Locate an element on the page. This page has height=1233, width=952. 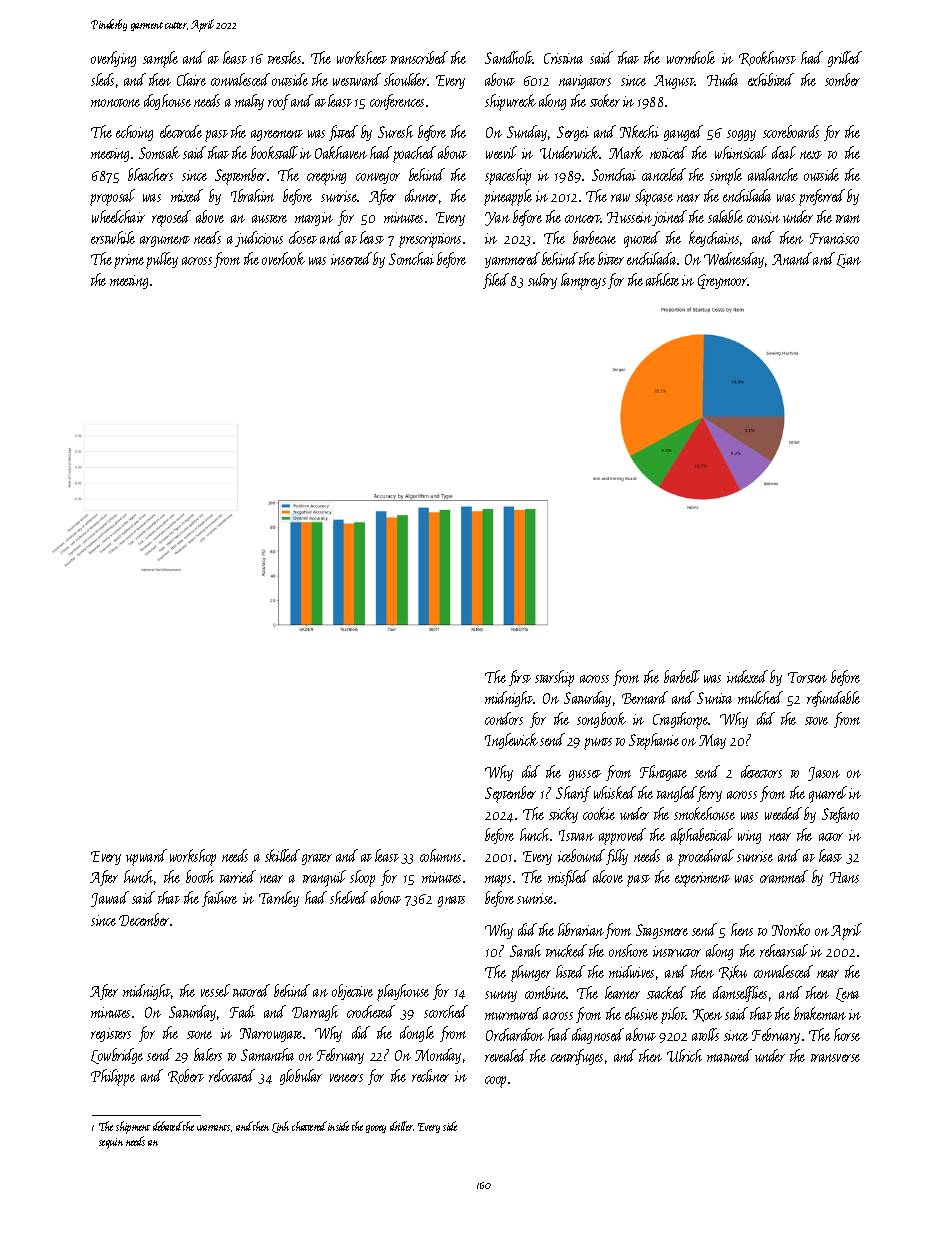
Greymoor is located at coordinates (723, 281).
